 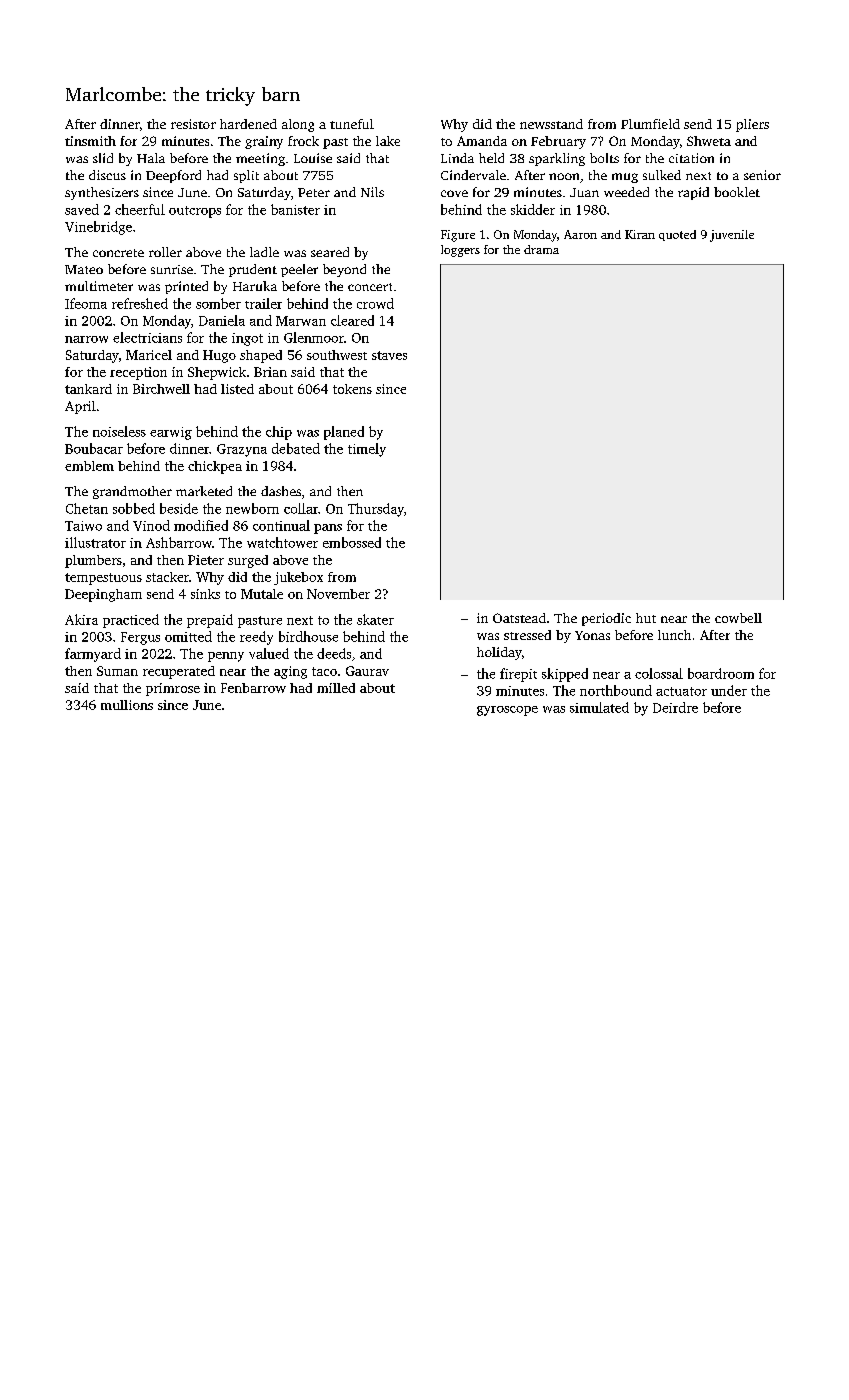 I want to click on Grazyna, so click(x=242, y=450).
